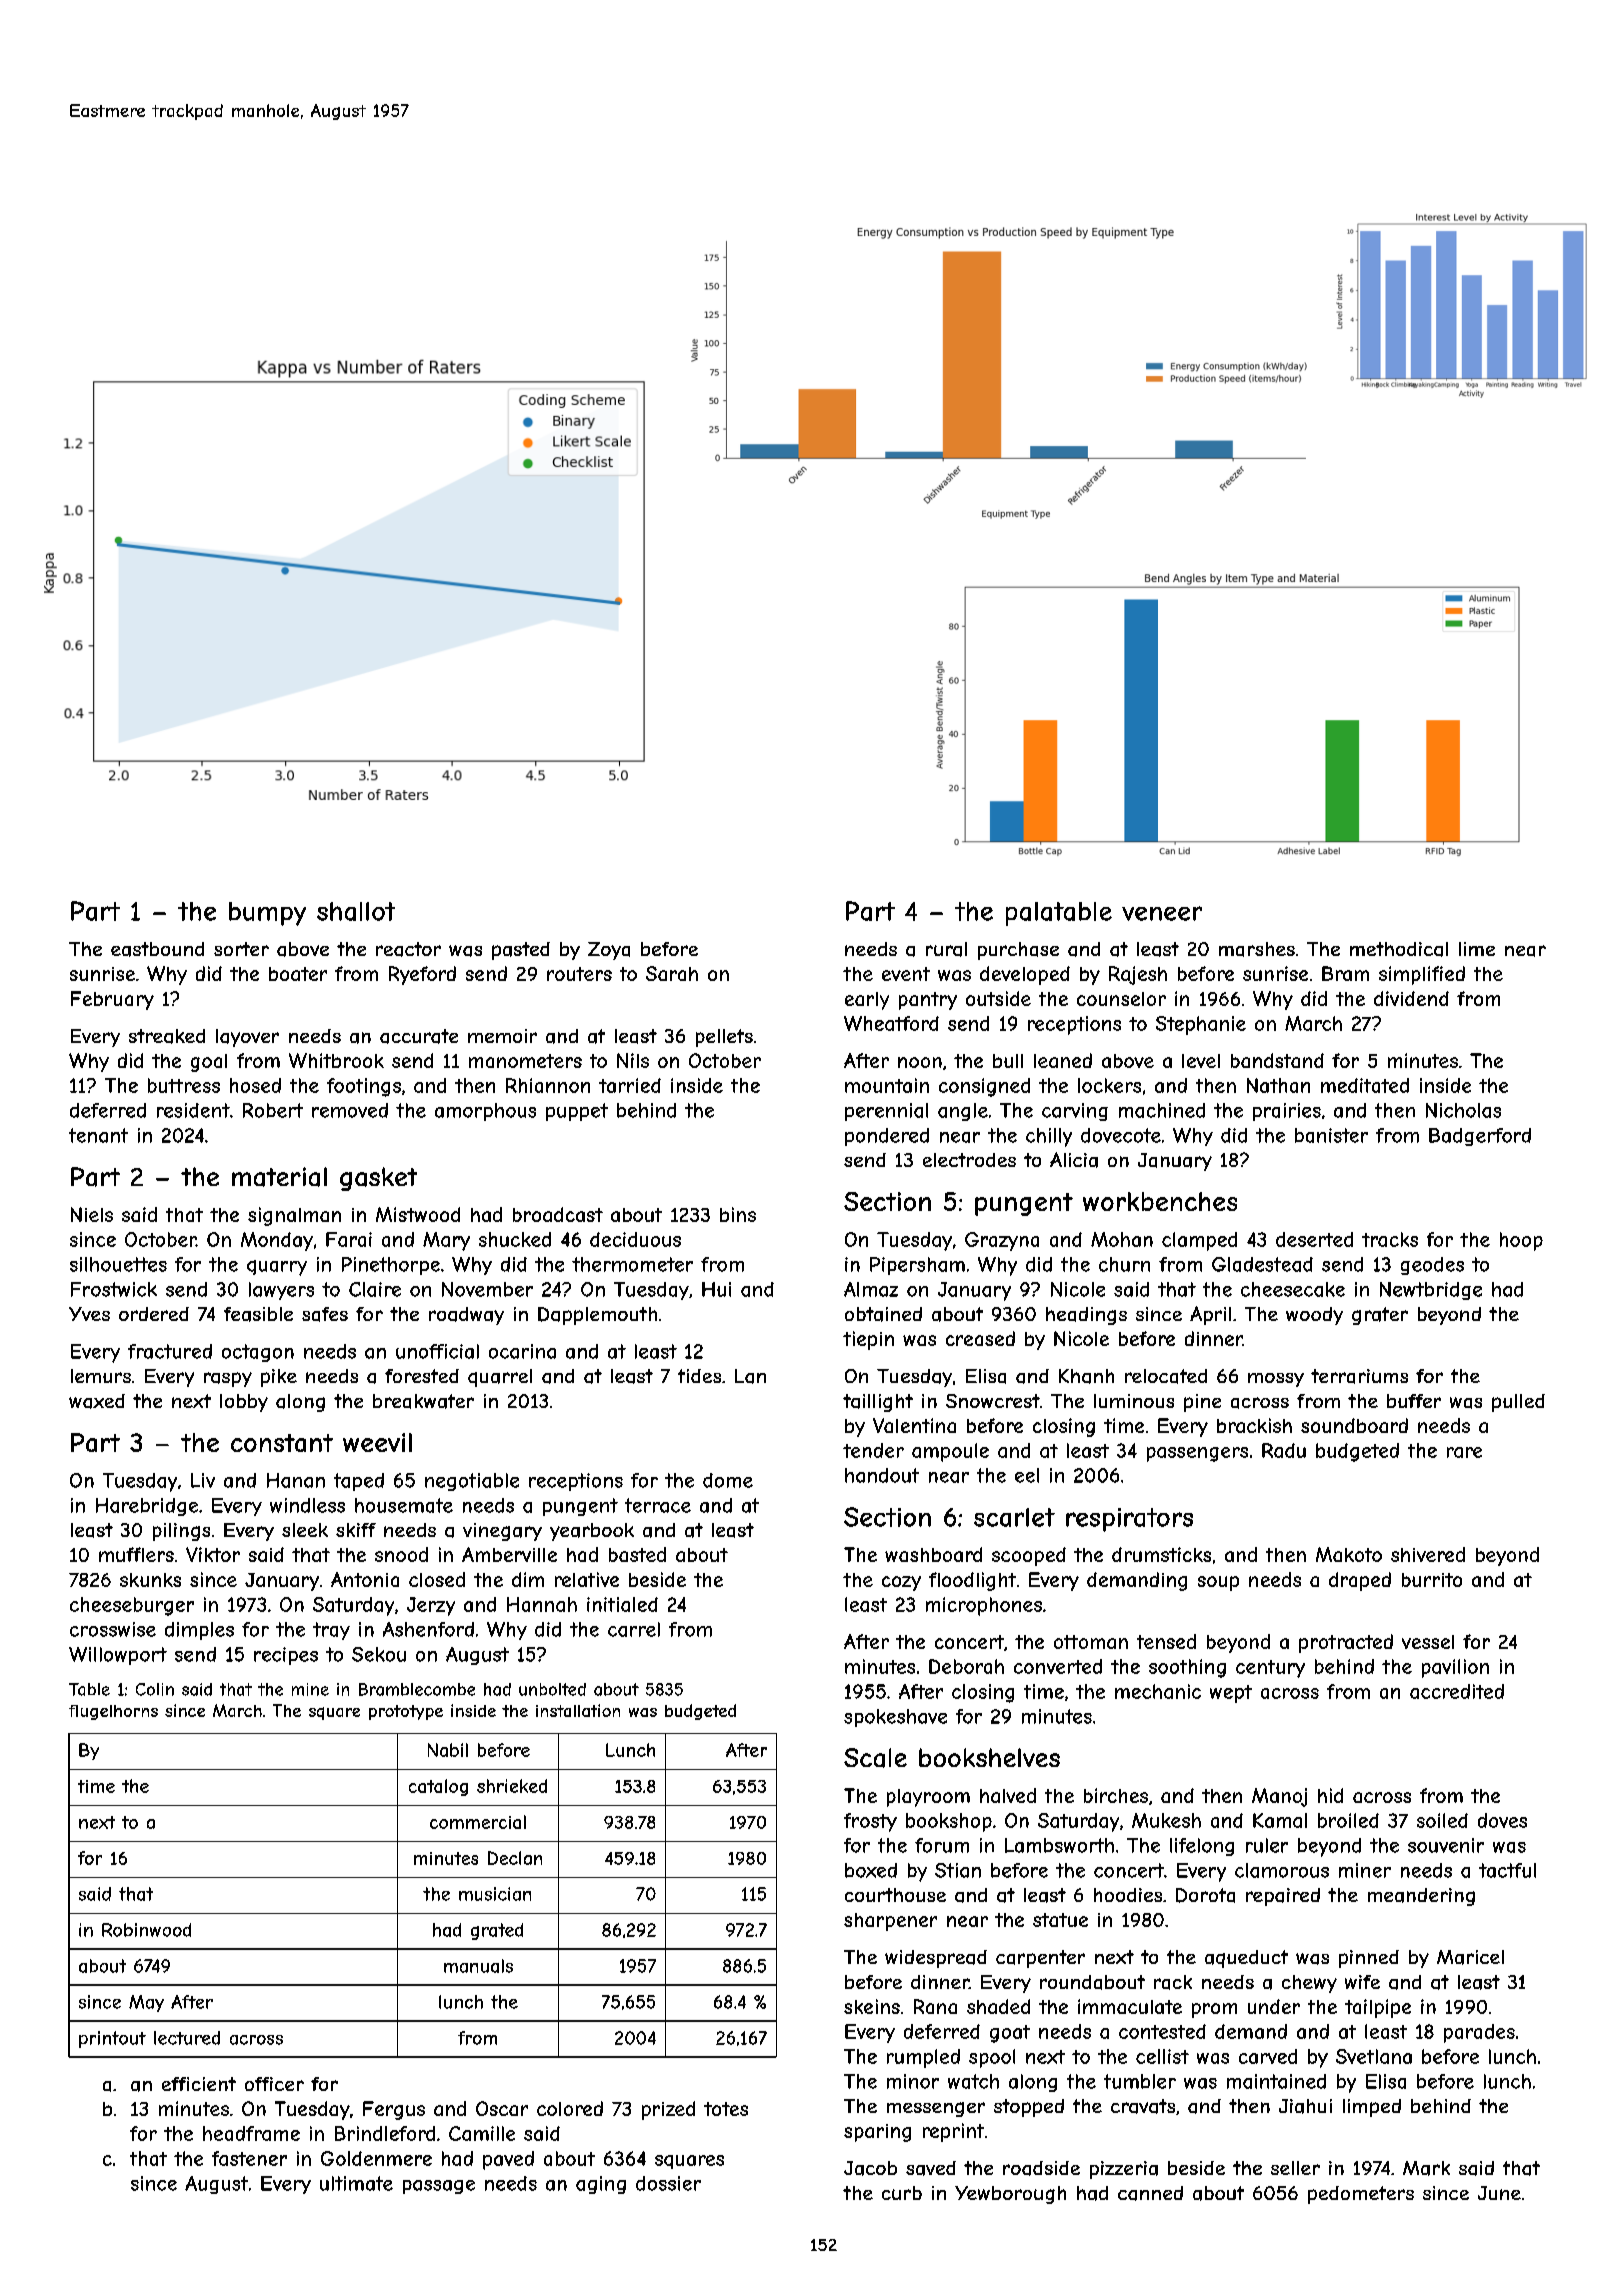 Image resolution: width=1620 pixels, height=2292 pixels. What do you see at coordinates (1162, 913) in the screenshot?
I see `veneer` at bounding box center [1162, 913].
